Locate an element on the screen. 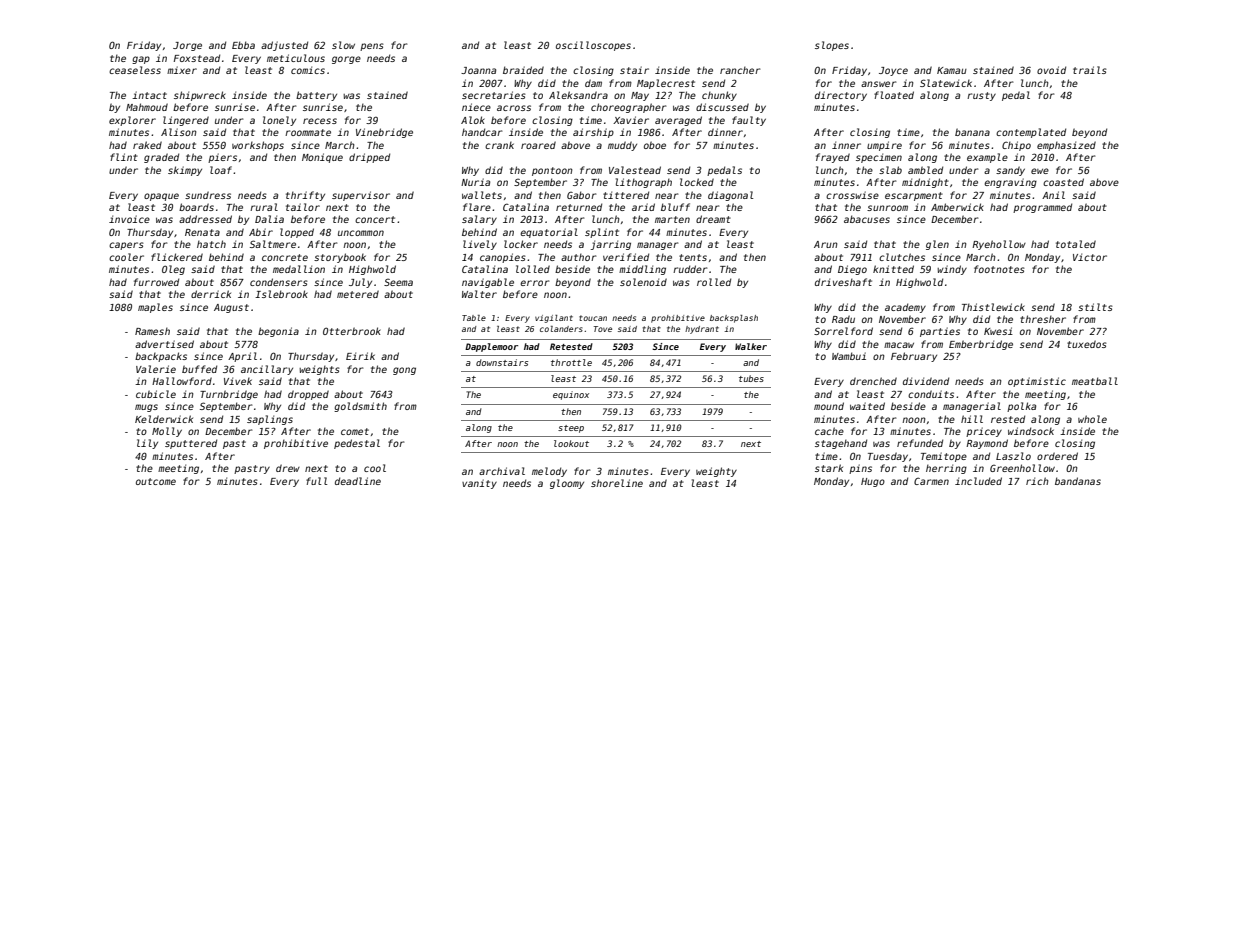 The width and height of the screenshot is (1233, 952). Vinebridge is located at coordinates (384, 133).
